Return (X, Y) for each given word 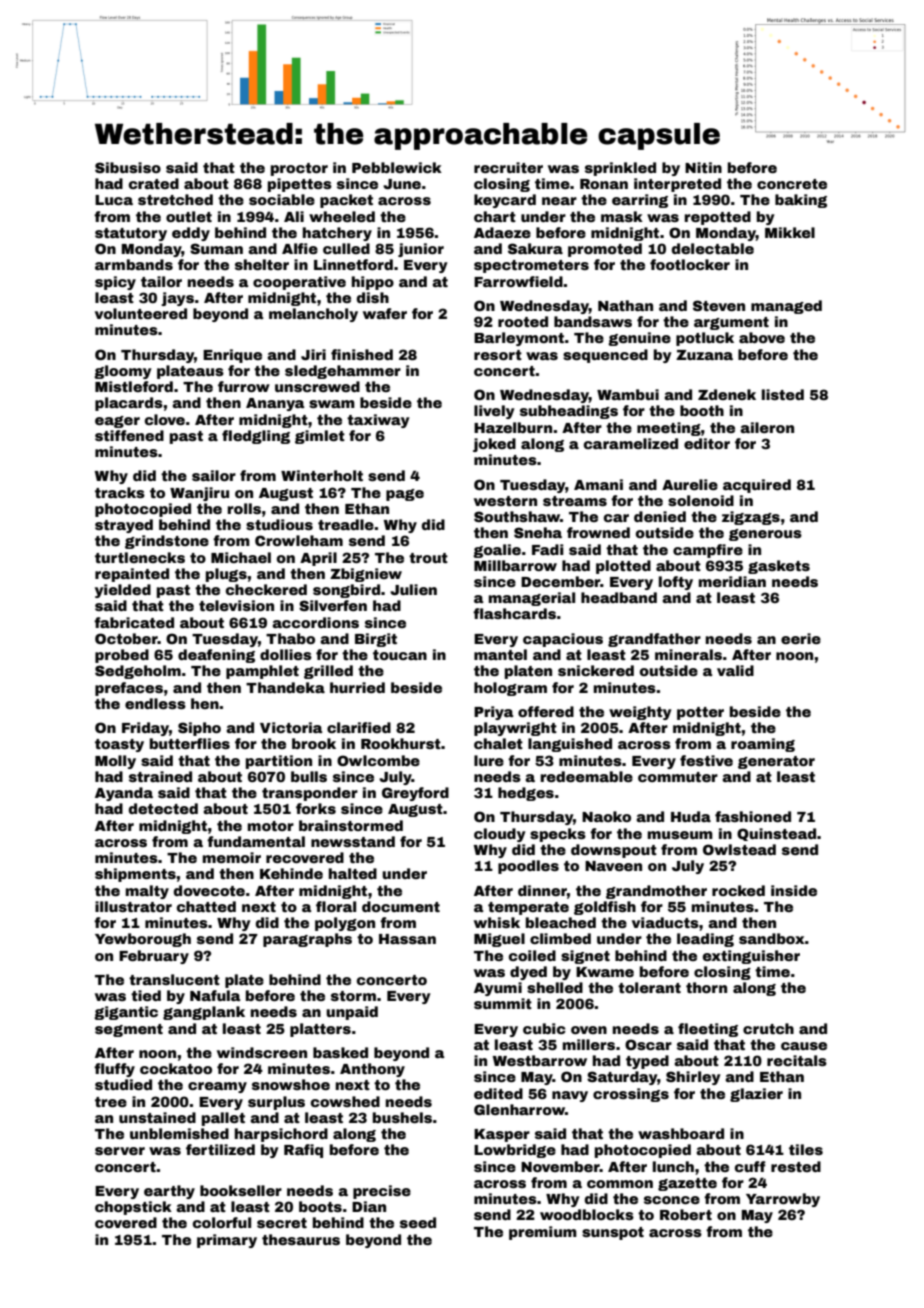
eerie (801, 638)
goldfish (605, 908)
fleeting (708, 1030)
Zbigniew (366, 575)
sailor (214, 475)
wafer (385, 313)
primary (227, 1241)
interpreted (677, 185)
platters (320, 1030)
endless (155, 703)
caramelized (631, 443)
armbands (134, 264)
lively (494, 412)
